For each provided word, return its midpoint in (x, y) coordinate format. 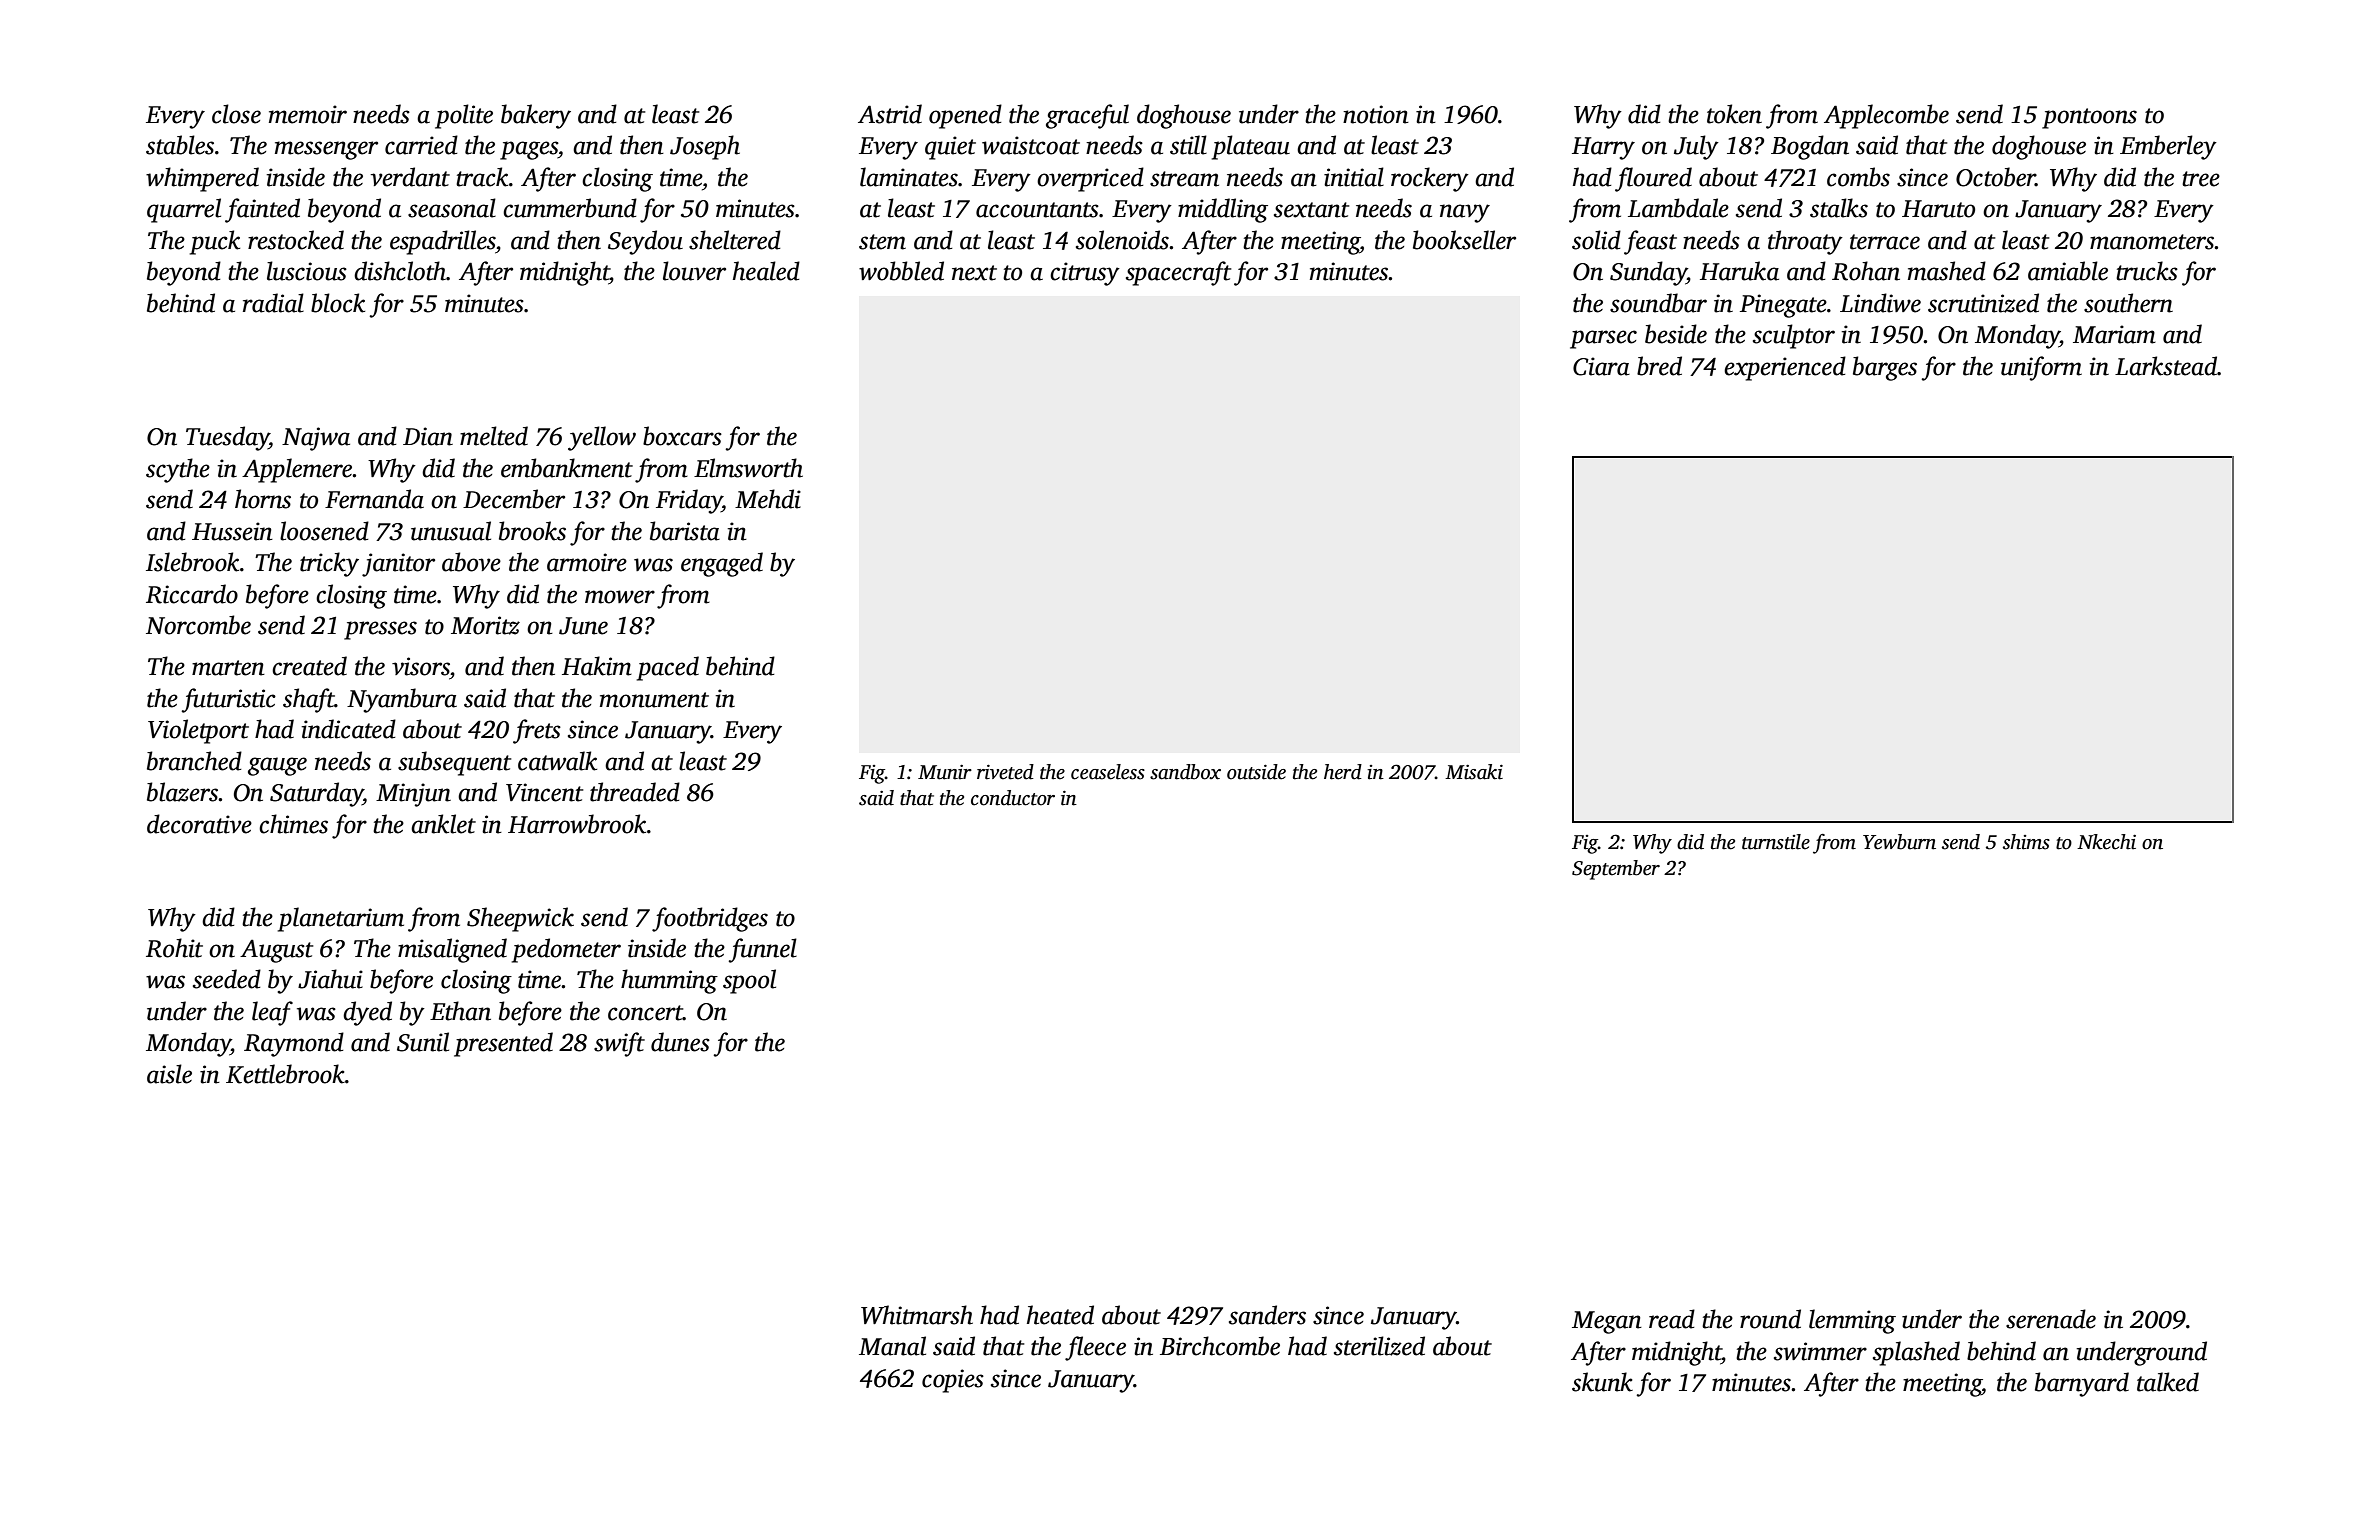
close (236, 114)
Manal (892, 1346)
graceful (1087, 116)
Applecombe (1886, 116)
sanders (1267, 1315)
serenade (2051, 1319)
